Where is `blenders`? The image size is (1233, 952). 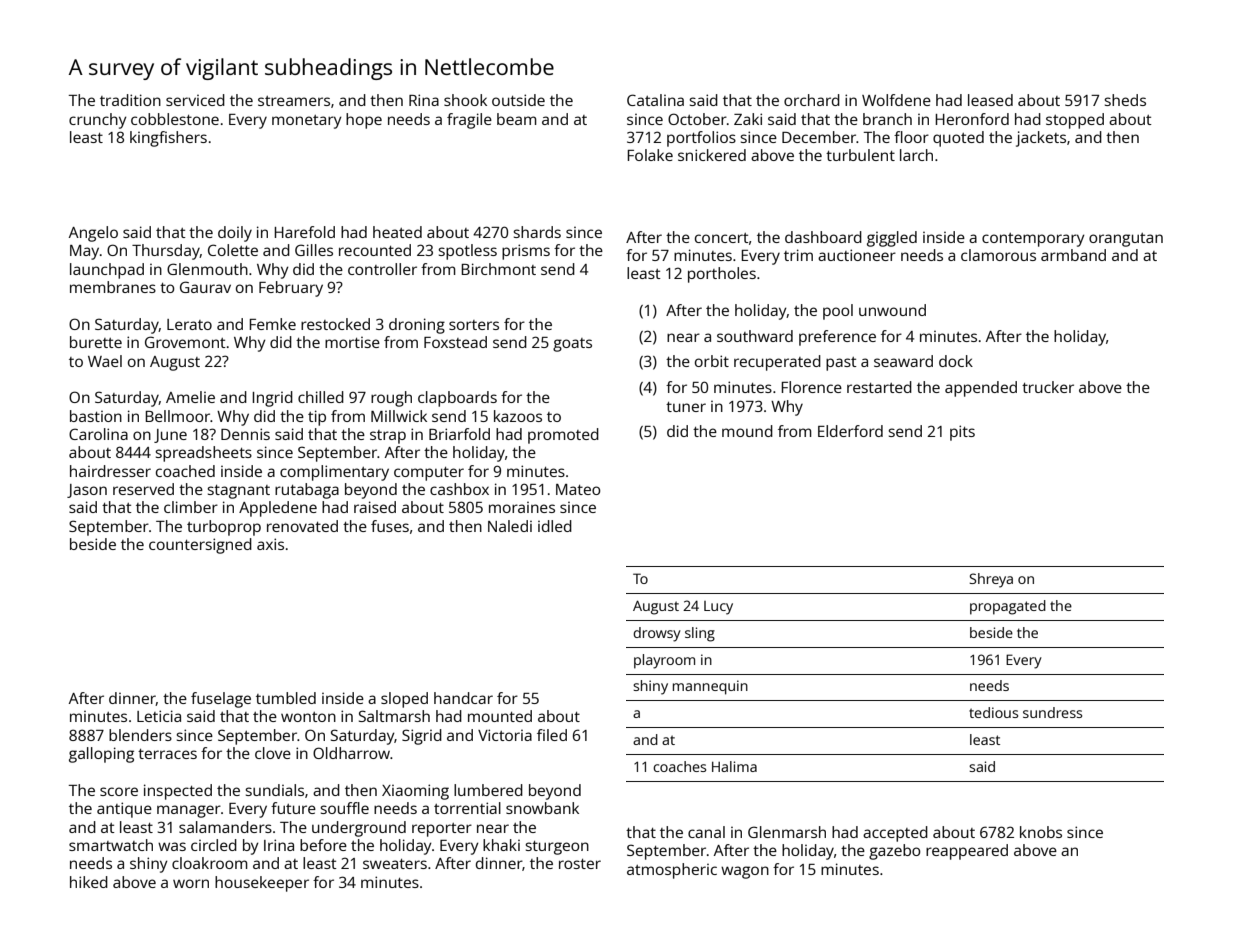
blenders is located at coordinates (140, 735).
